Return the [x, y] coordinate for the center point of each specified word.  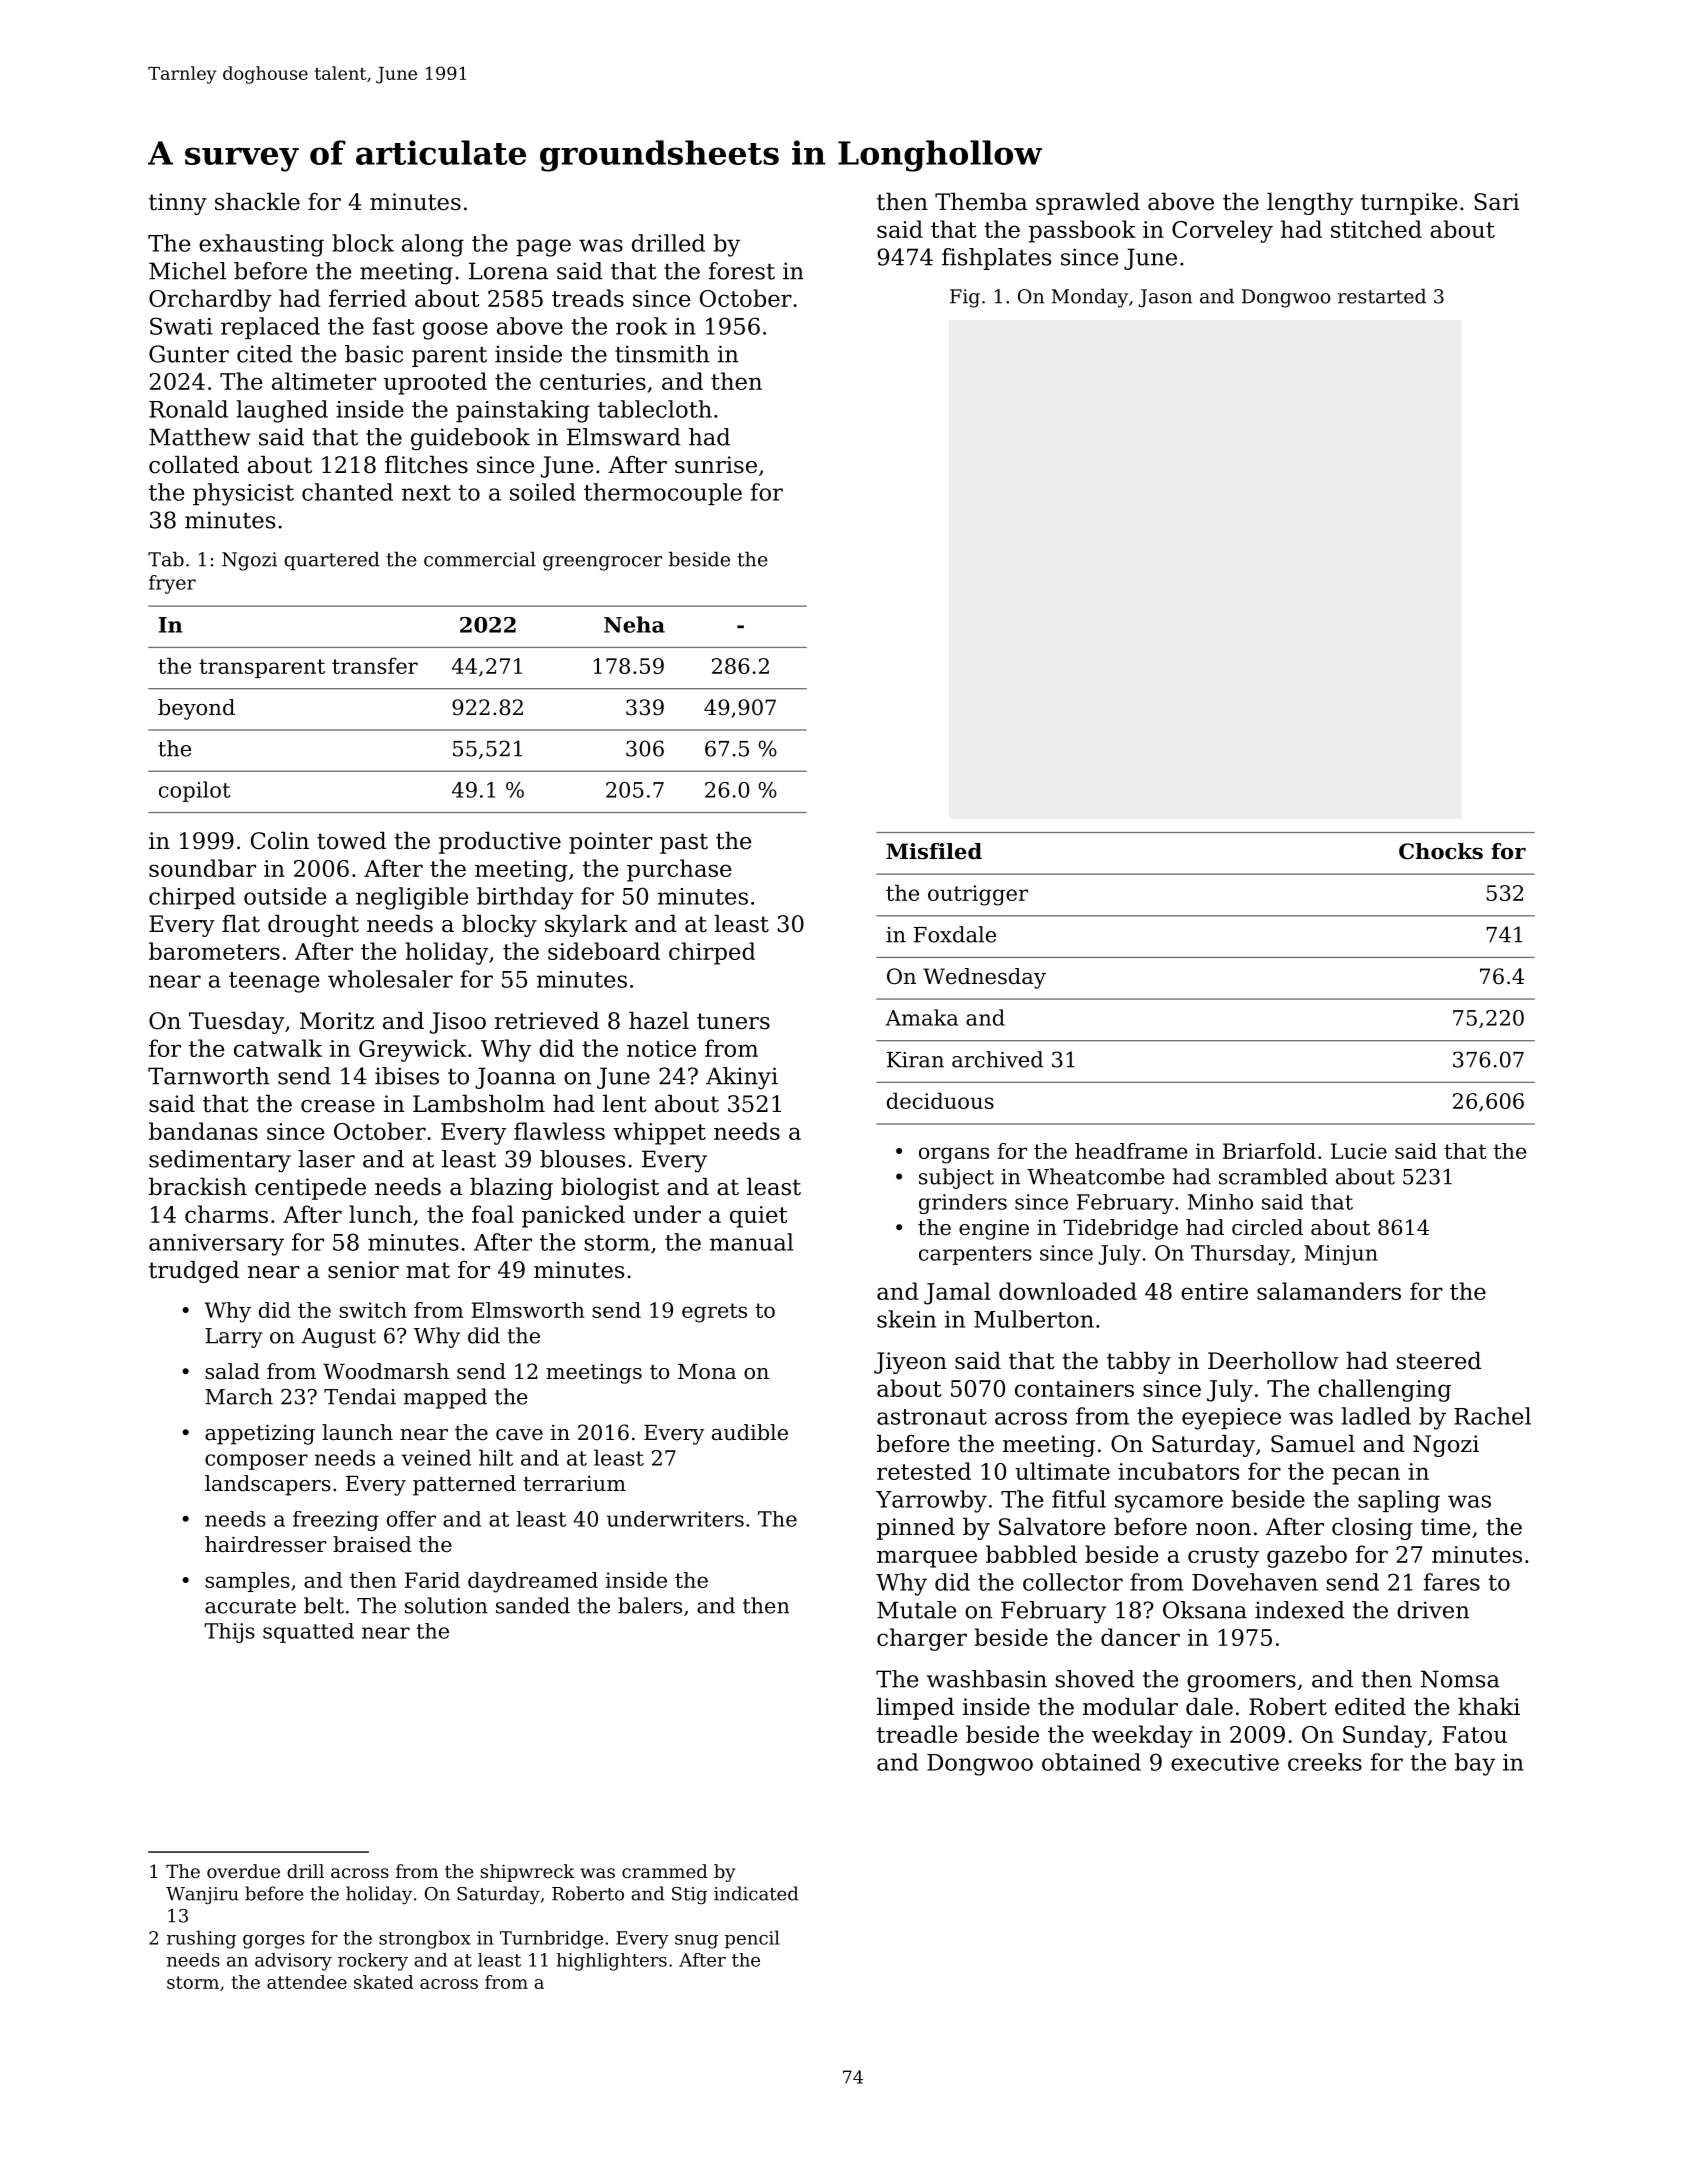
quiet [758, 1217]
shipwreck [528, 1873]
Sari [1496, 202]
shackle [257, 202]
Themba [981, 202]
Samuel [1313, 1444]
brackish [198, 1187]
